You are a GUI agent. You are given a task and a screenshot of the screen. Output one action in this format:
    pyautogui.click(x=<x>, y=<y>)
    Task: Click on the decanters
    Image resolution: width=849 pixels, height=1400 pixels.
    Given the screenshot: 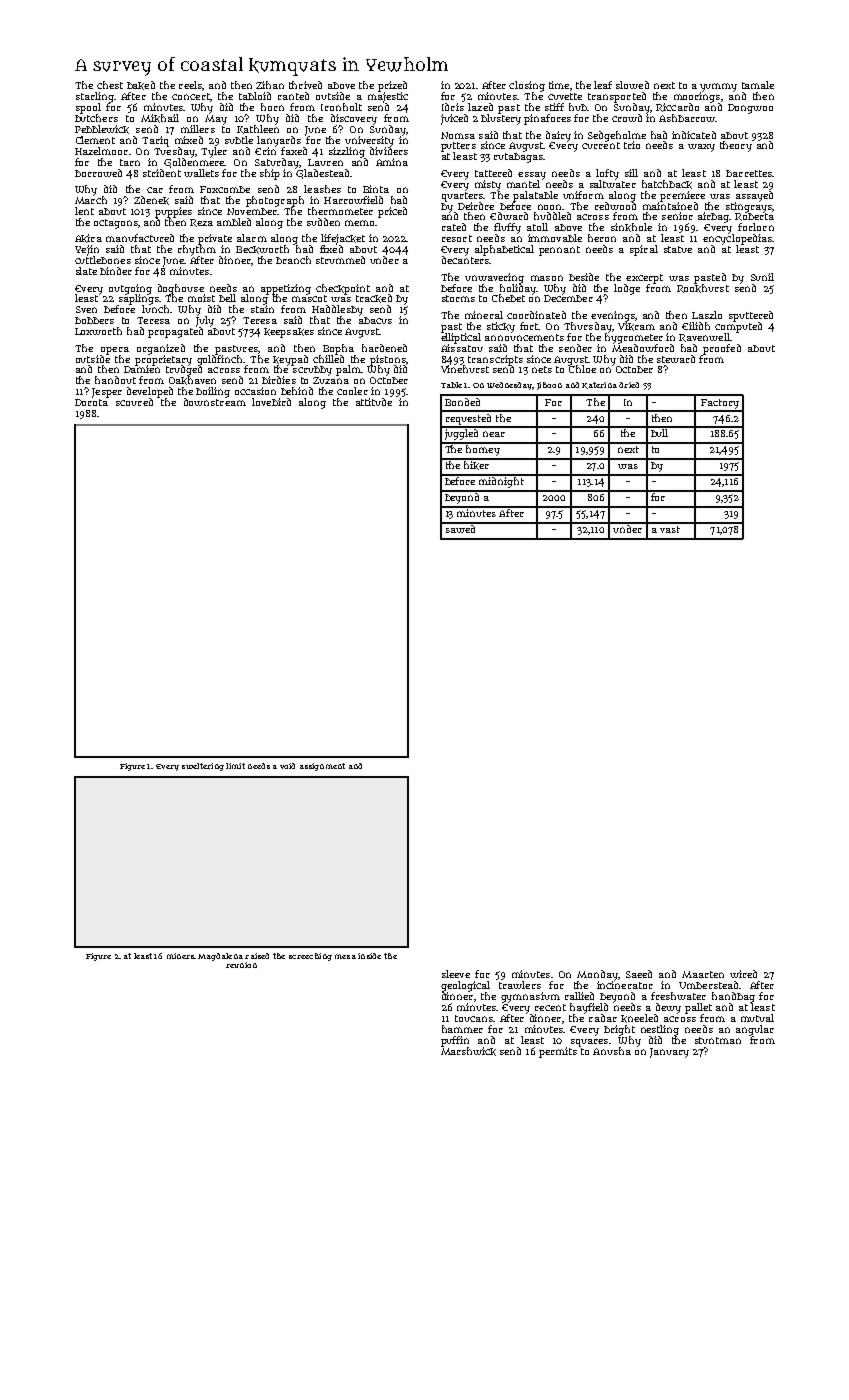 What is the action you would take?
    pyautogui.click(x=465, y=260)
